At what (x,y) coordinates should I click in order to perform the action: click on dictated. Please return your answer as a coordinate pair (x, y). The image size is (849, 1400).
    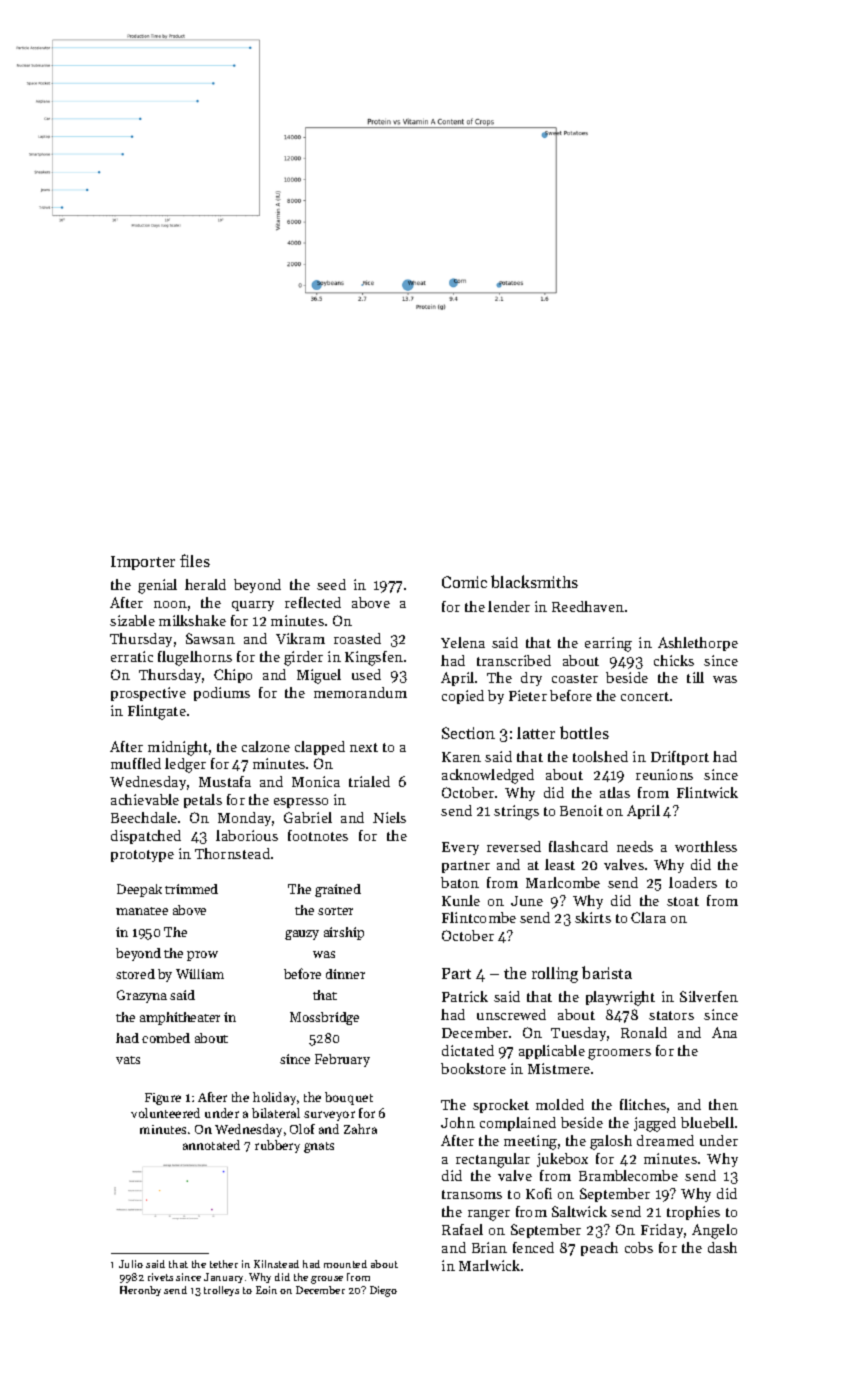
    Looking at the image, I should click on (468, 1050).
